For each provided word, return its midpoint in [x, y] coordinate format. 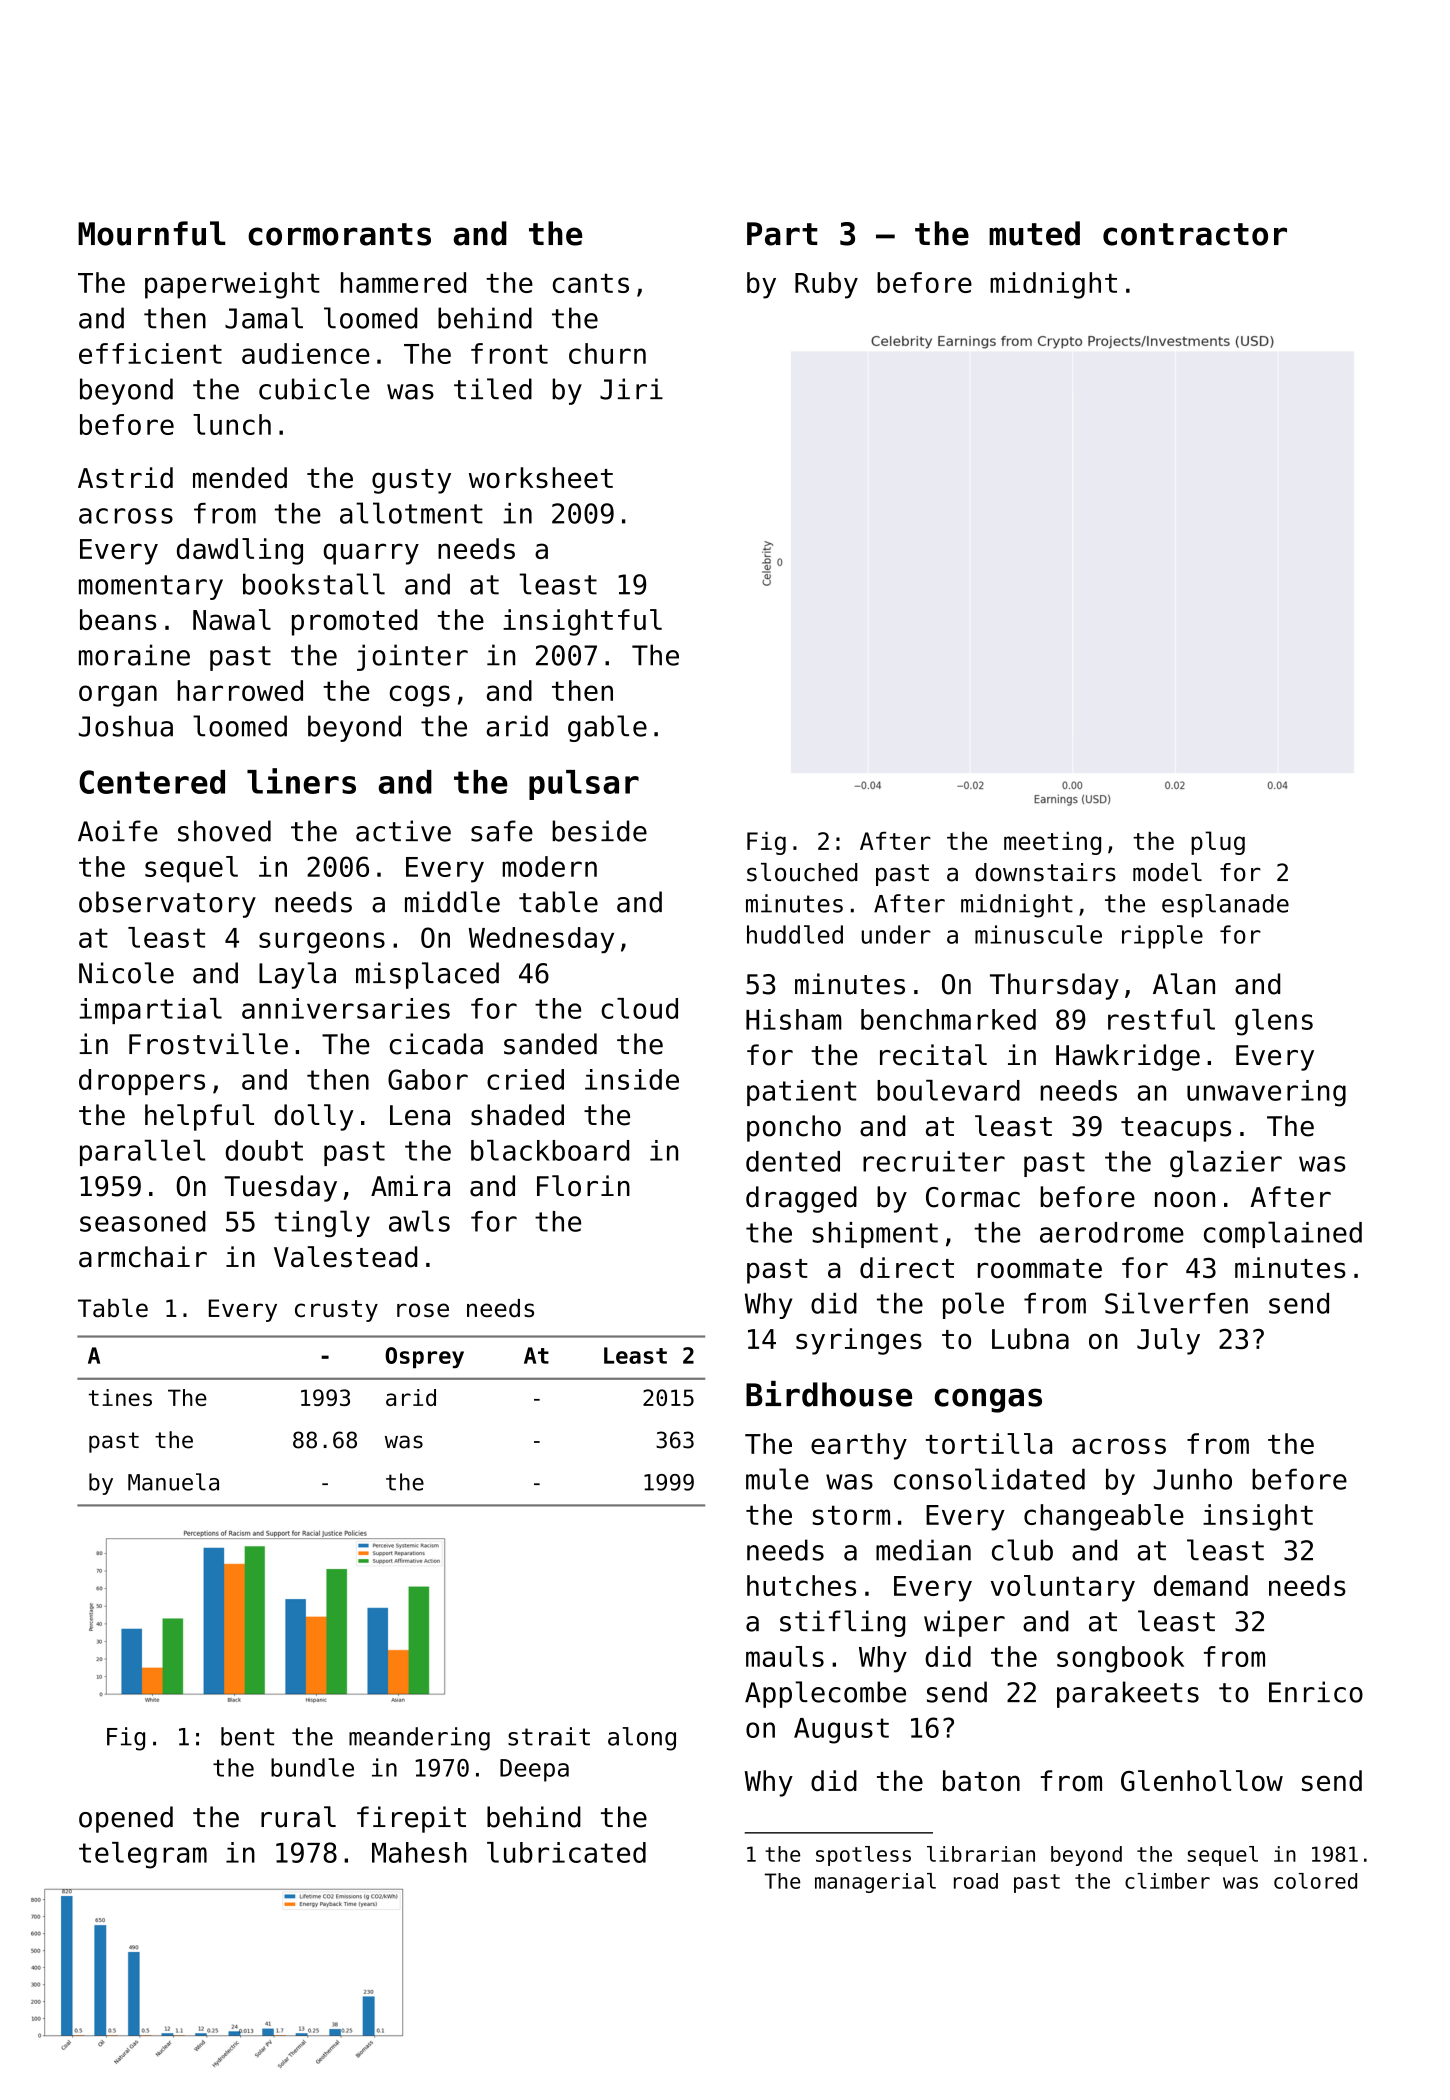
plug [1218, 843]
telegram [143, 1855]
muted [1034, 233]
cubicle [314, 389]
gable [607, 728]
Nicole [126, 973]
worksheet [541, 478]
